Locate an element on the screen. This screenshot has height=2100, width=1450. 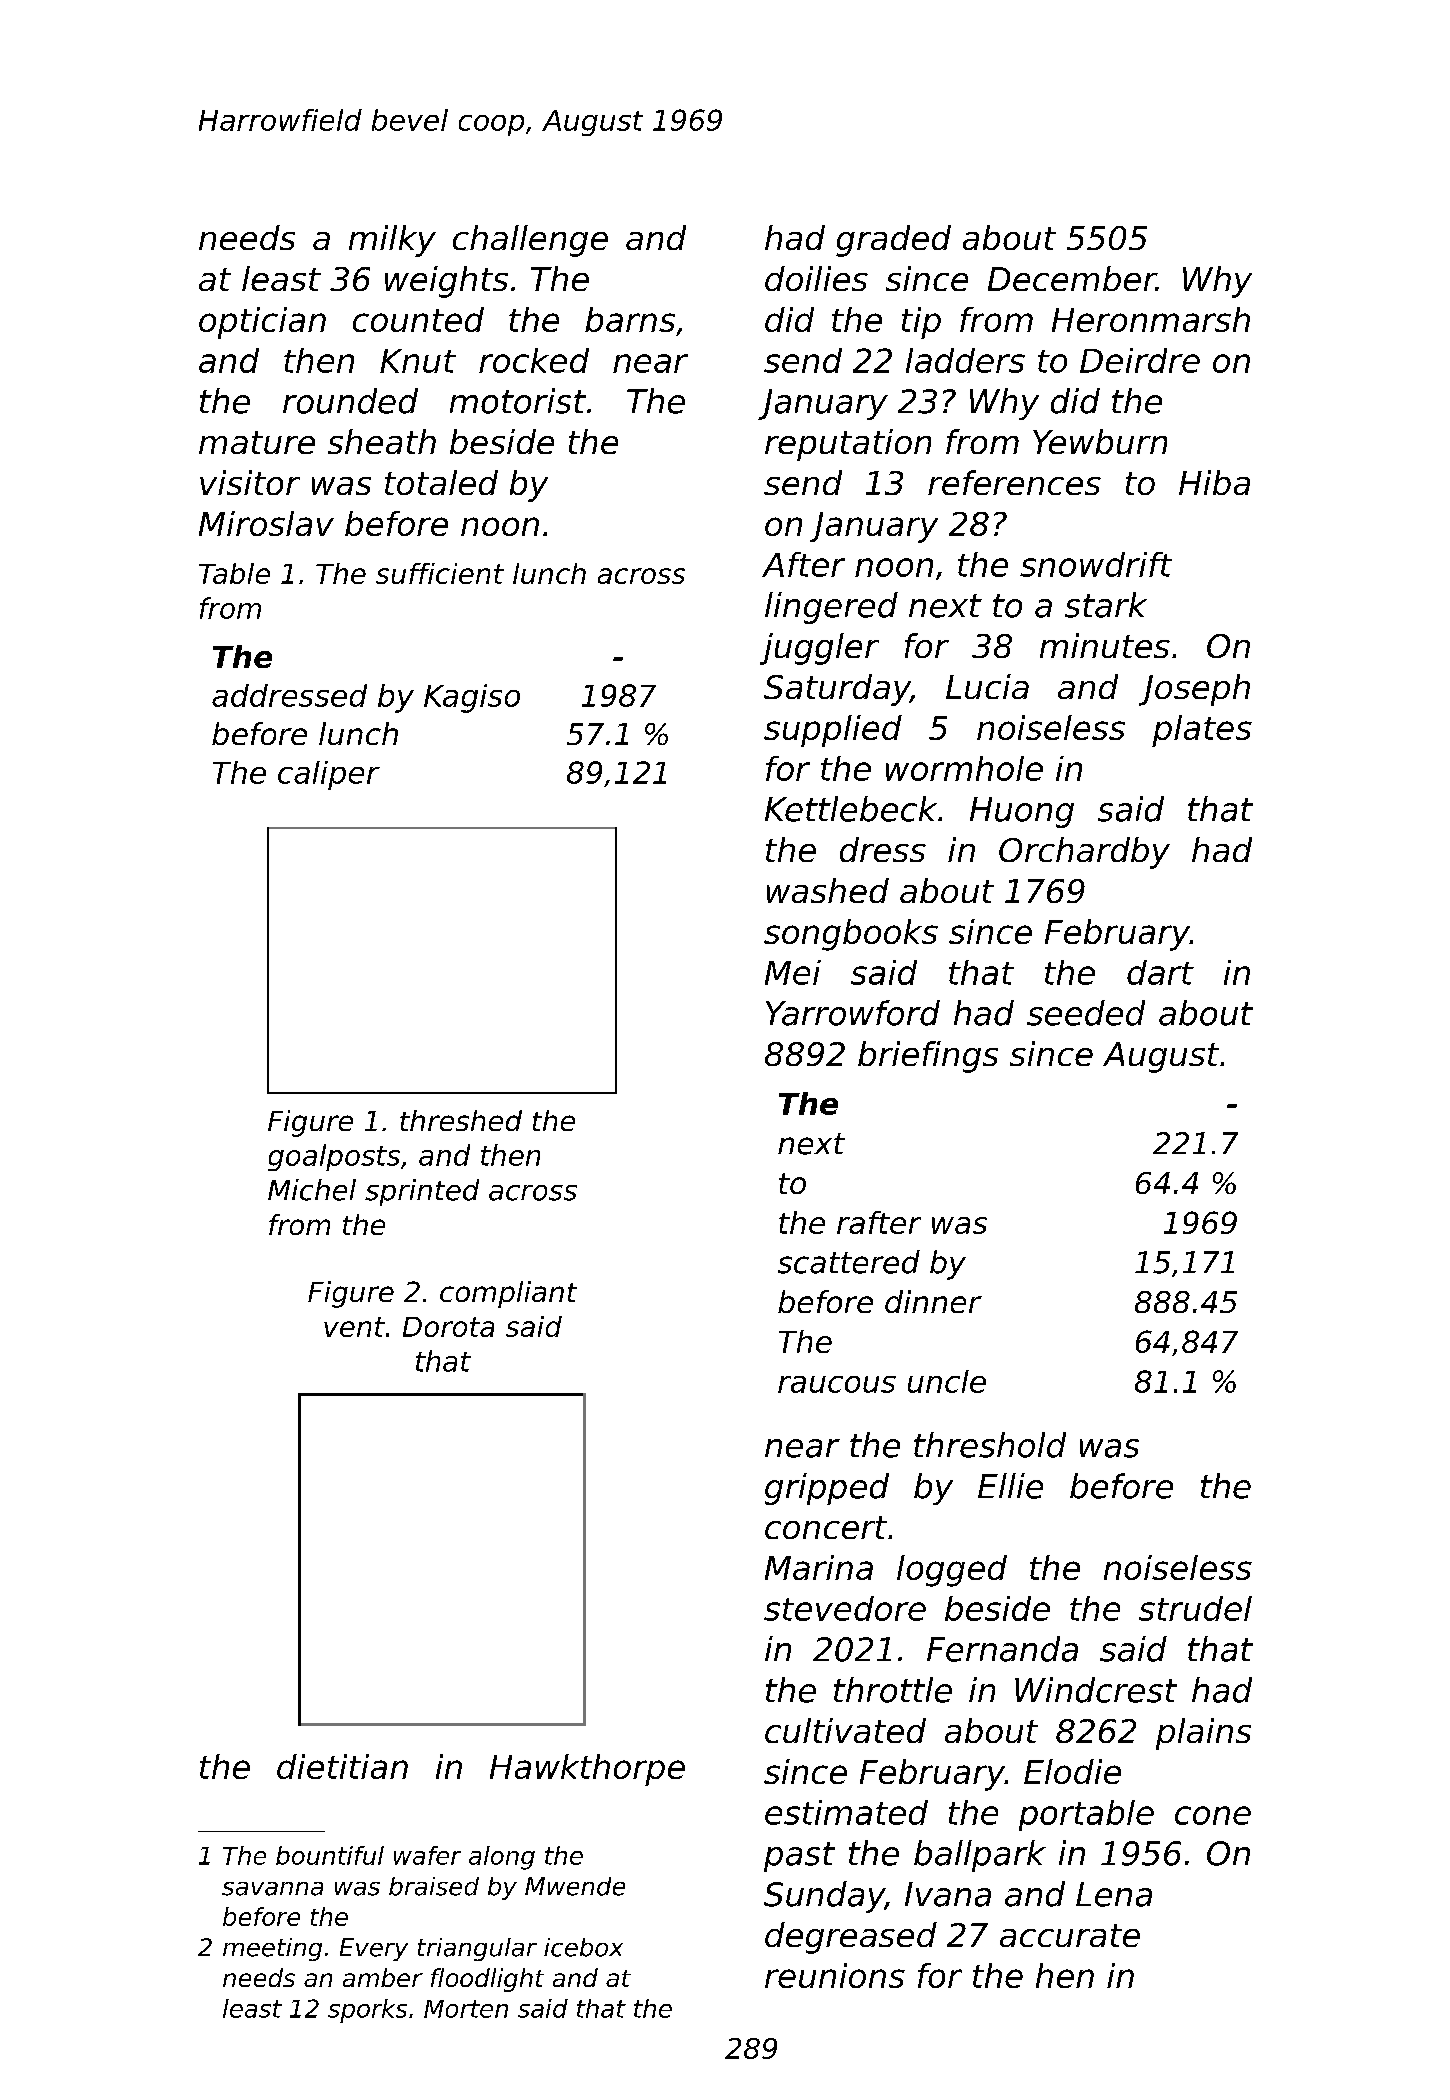
accurate is located at coordinates (1070, 1935).
